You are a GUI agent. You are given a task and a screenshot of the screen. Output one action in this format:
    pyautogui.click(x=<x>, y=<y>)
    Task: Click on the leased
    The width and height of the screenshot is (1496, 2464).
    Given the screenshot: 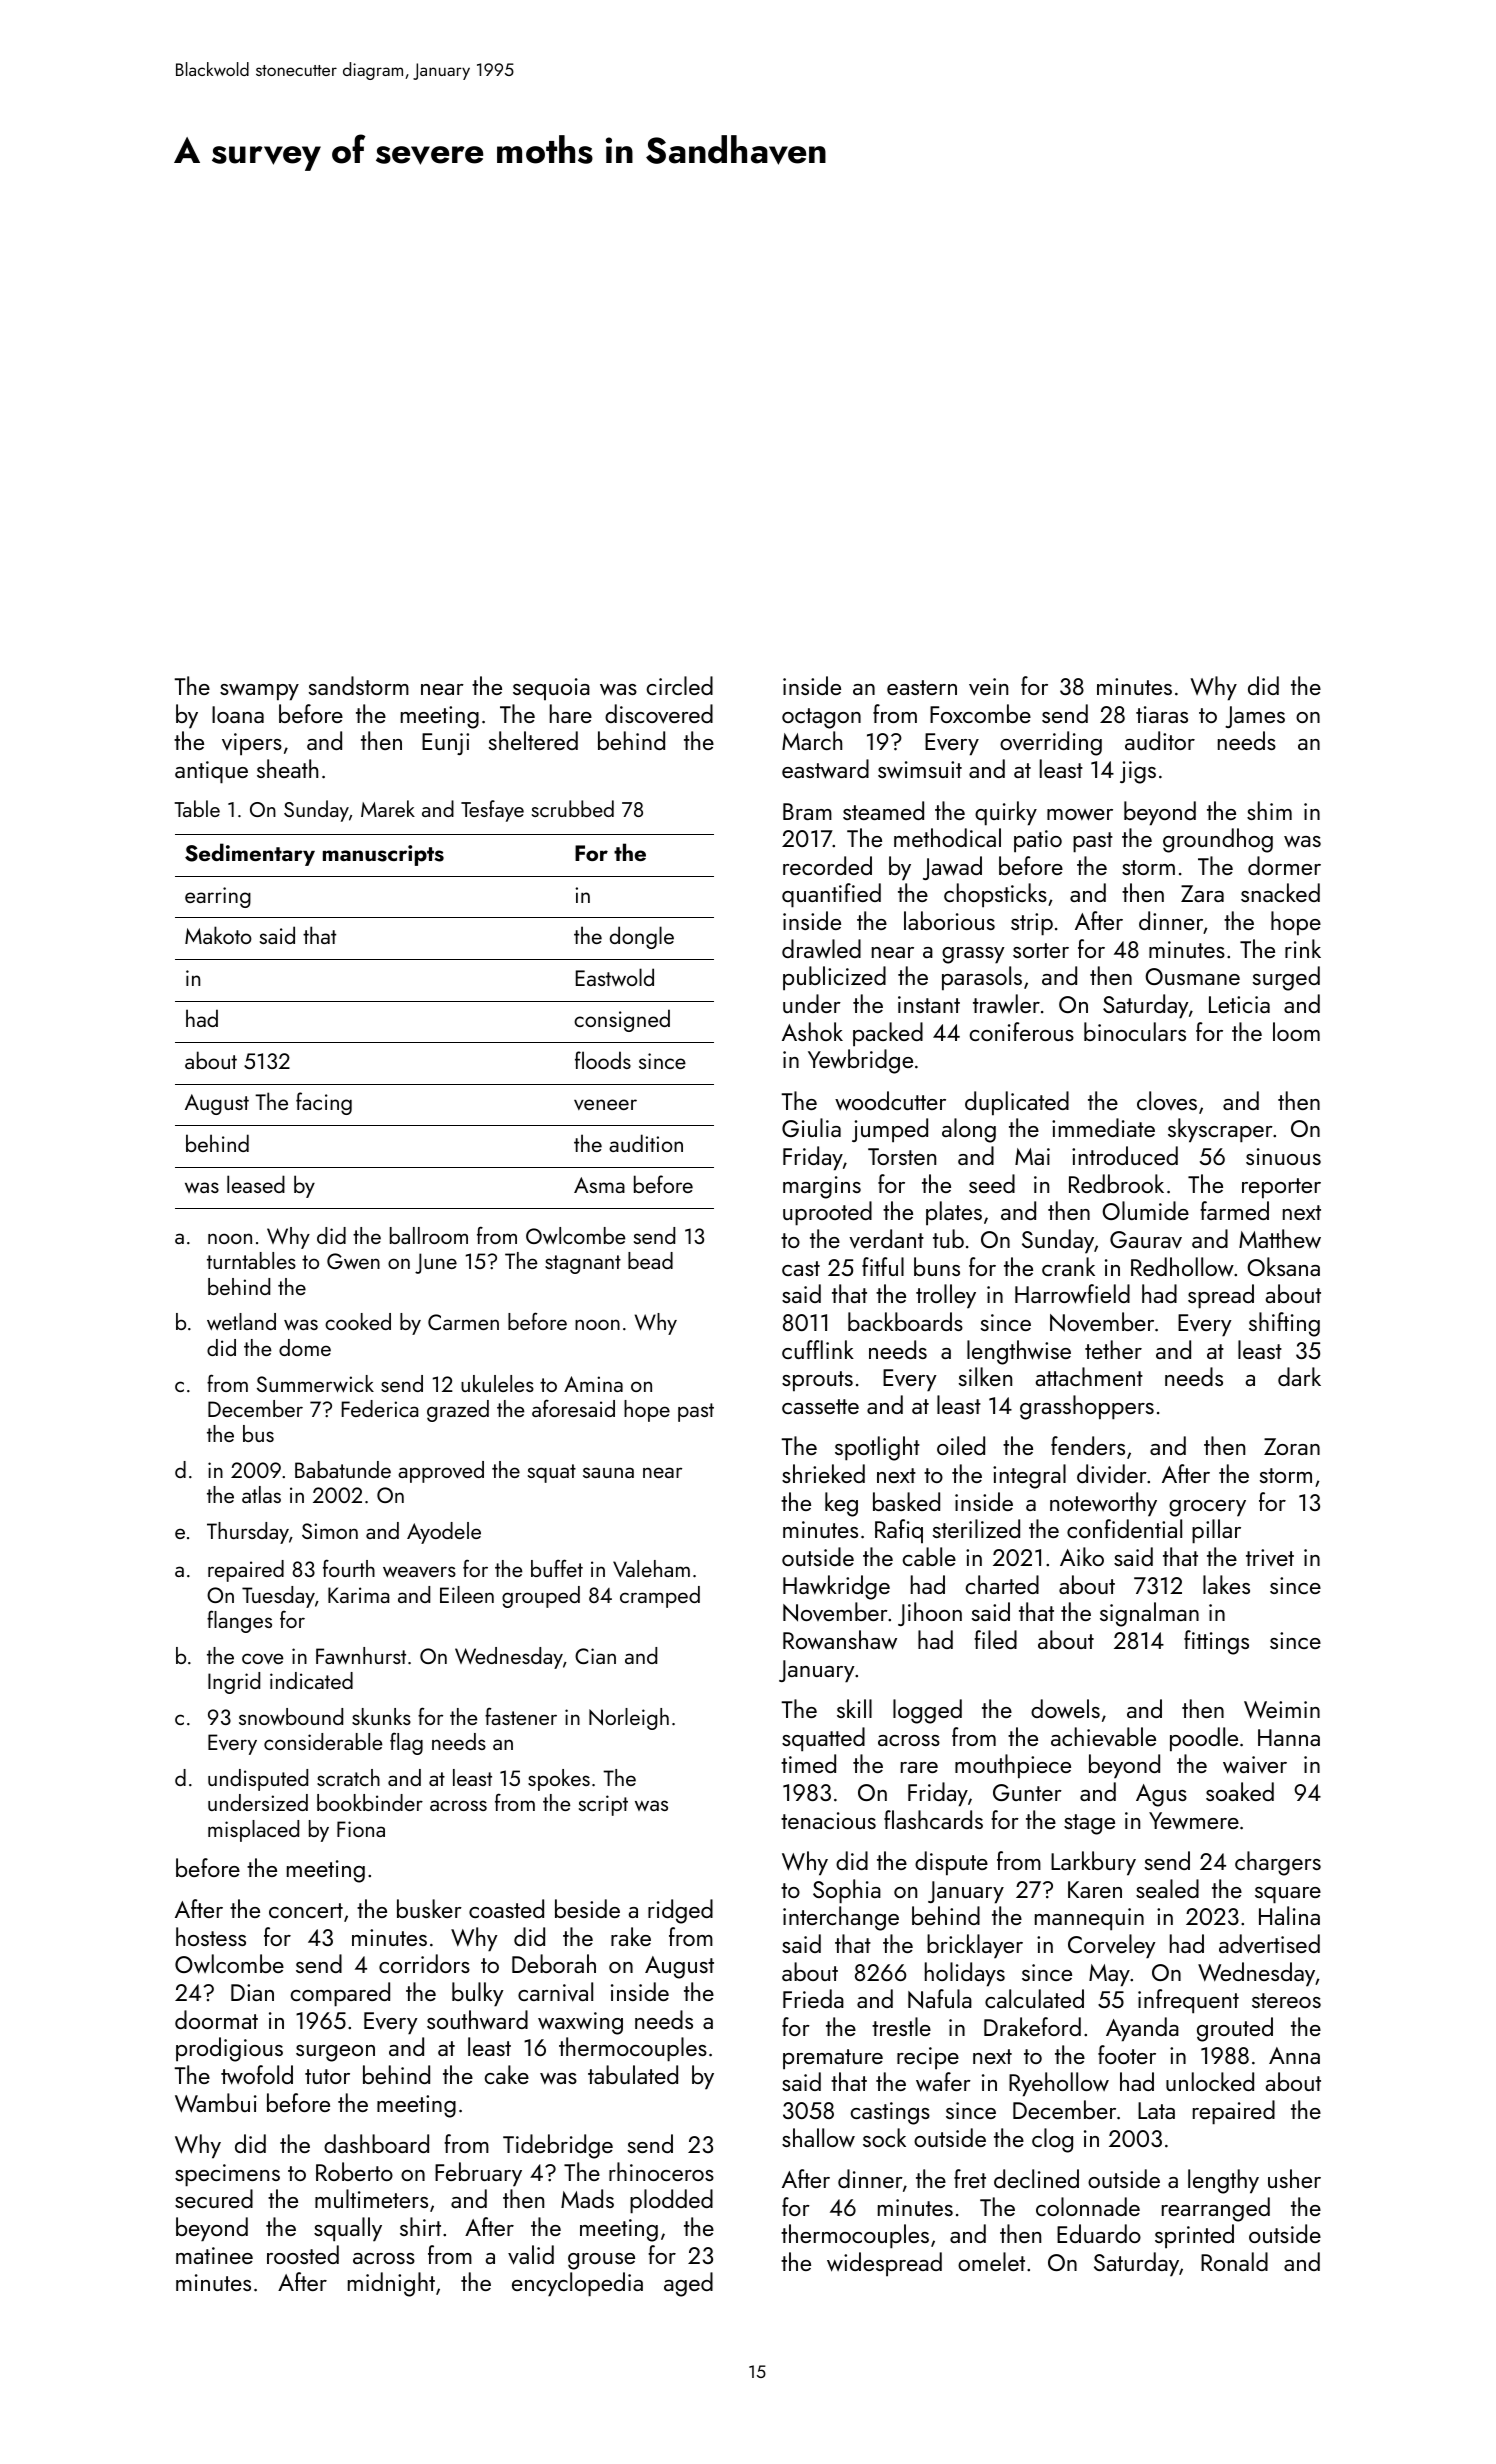 What is the action you would take?
    pyautogui.click(x=256, y=1184)
